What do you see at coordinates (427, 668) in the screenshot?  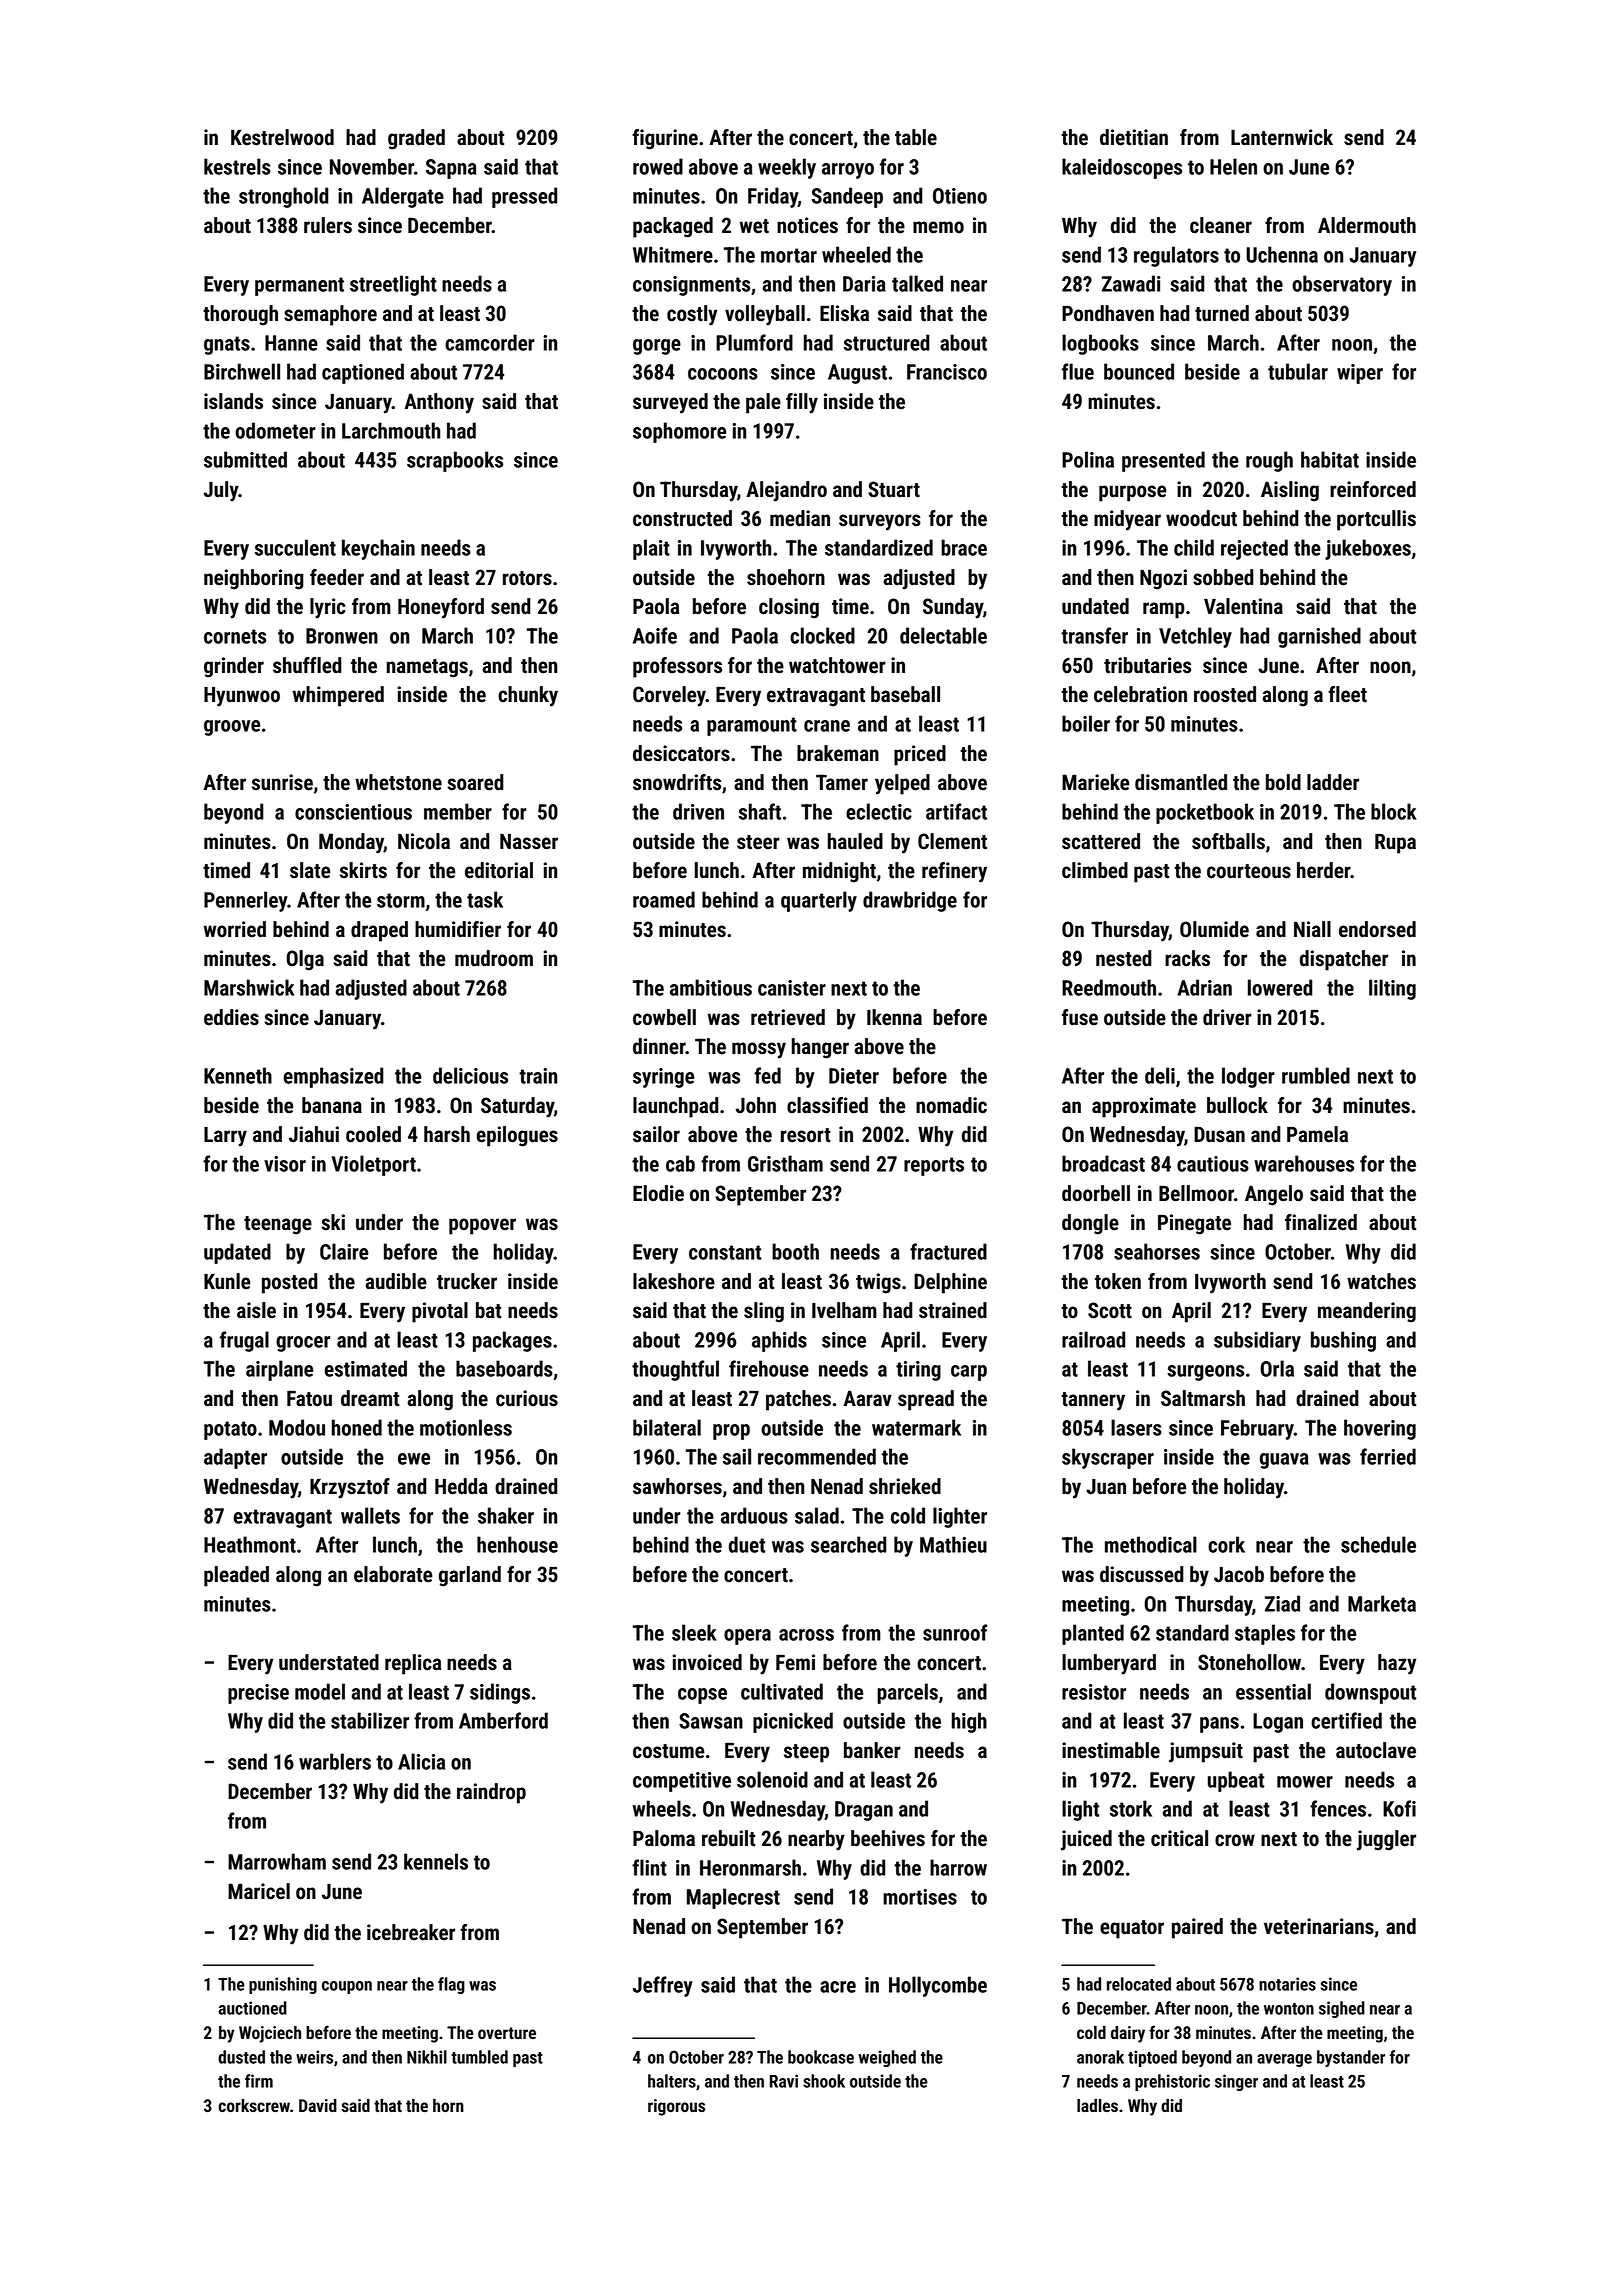 I see `nametags` at bounding box center [427, 668].
